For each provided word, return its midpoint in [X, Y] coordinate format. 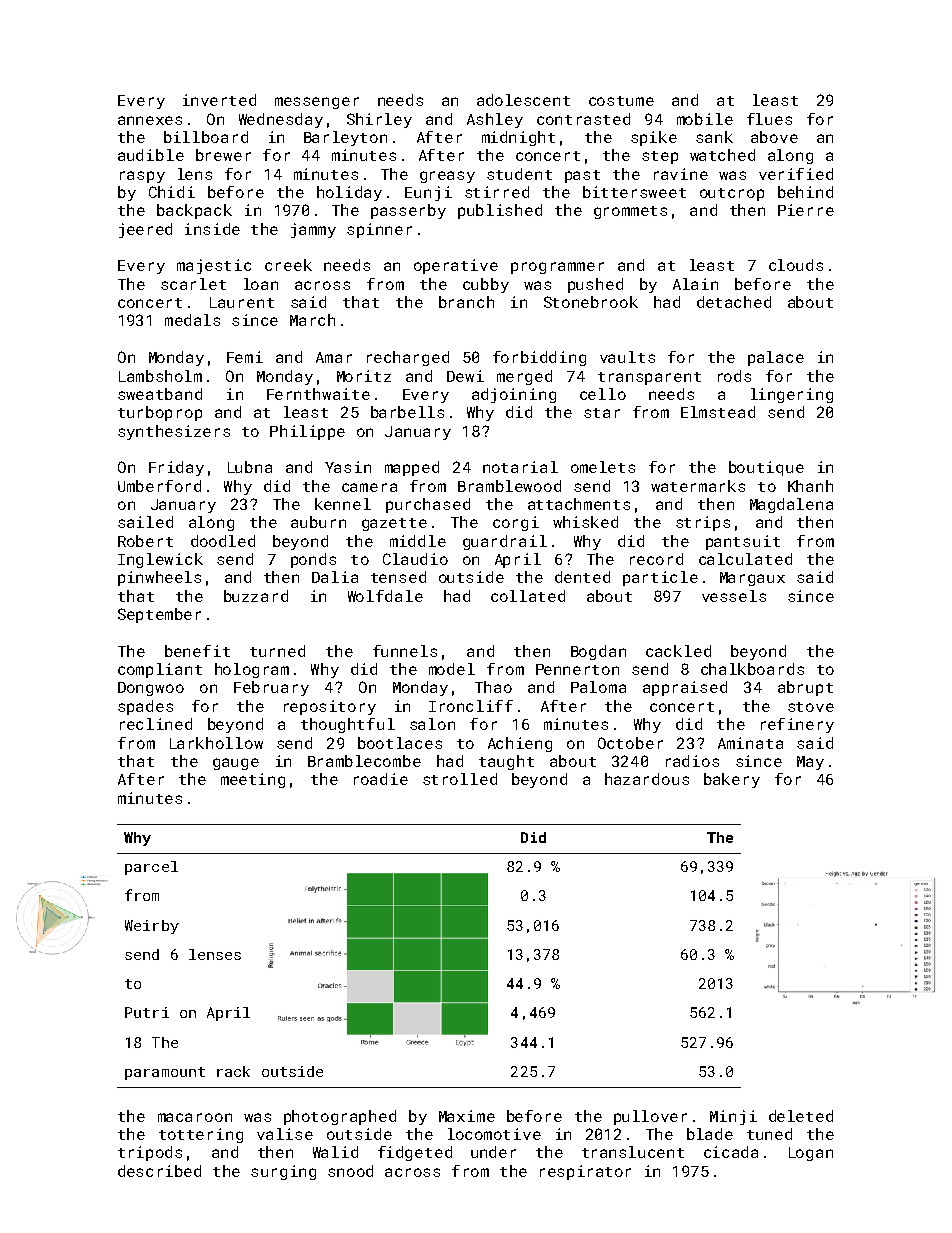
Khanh [810, 486]
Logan [811, 1154]
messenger [317, 103]
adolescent [523, 100]
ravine [681, 174]
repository [330, 707]
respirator [585, 1172]
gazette [394, 524]
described [159, 1171]
